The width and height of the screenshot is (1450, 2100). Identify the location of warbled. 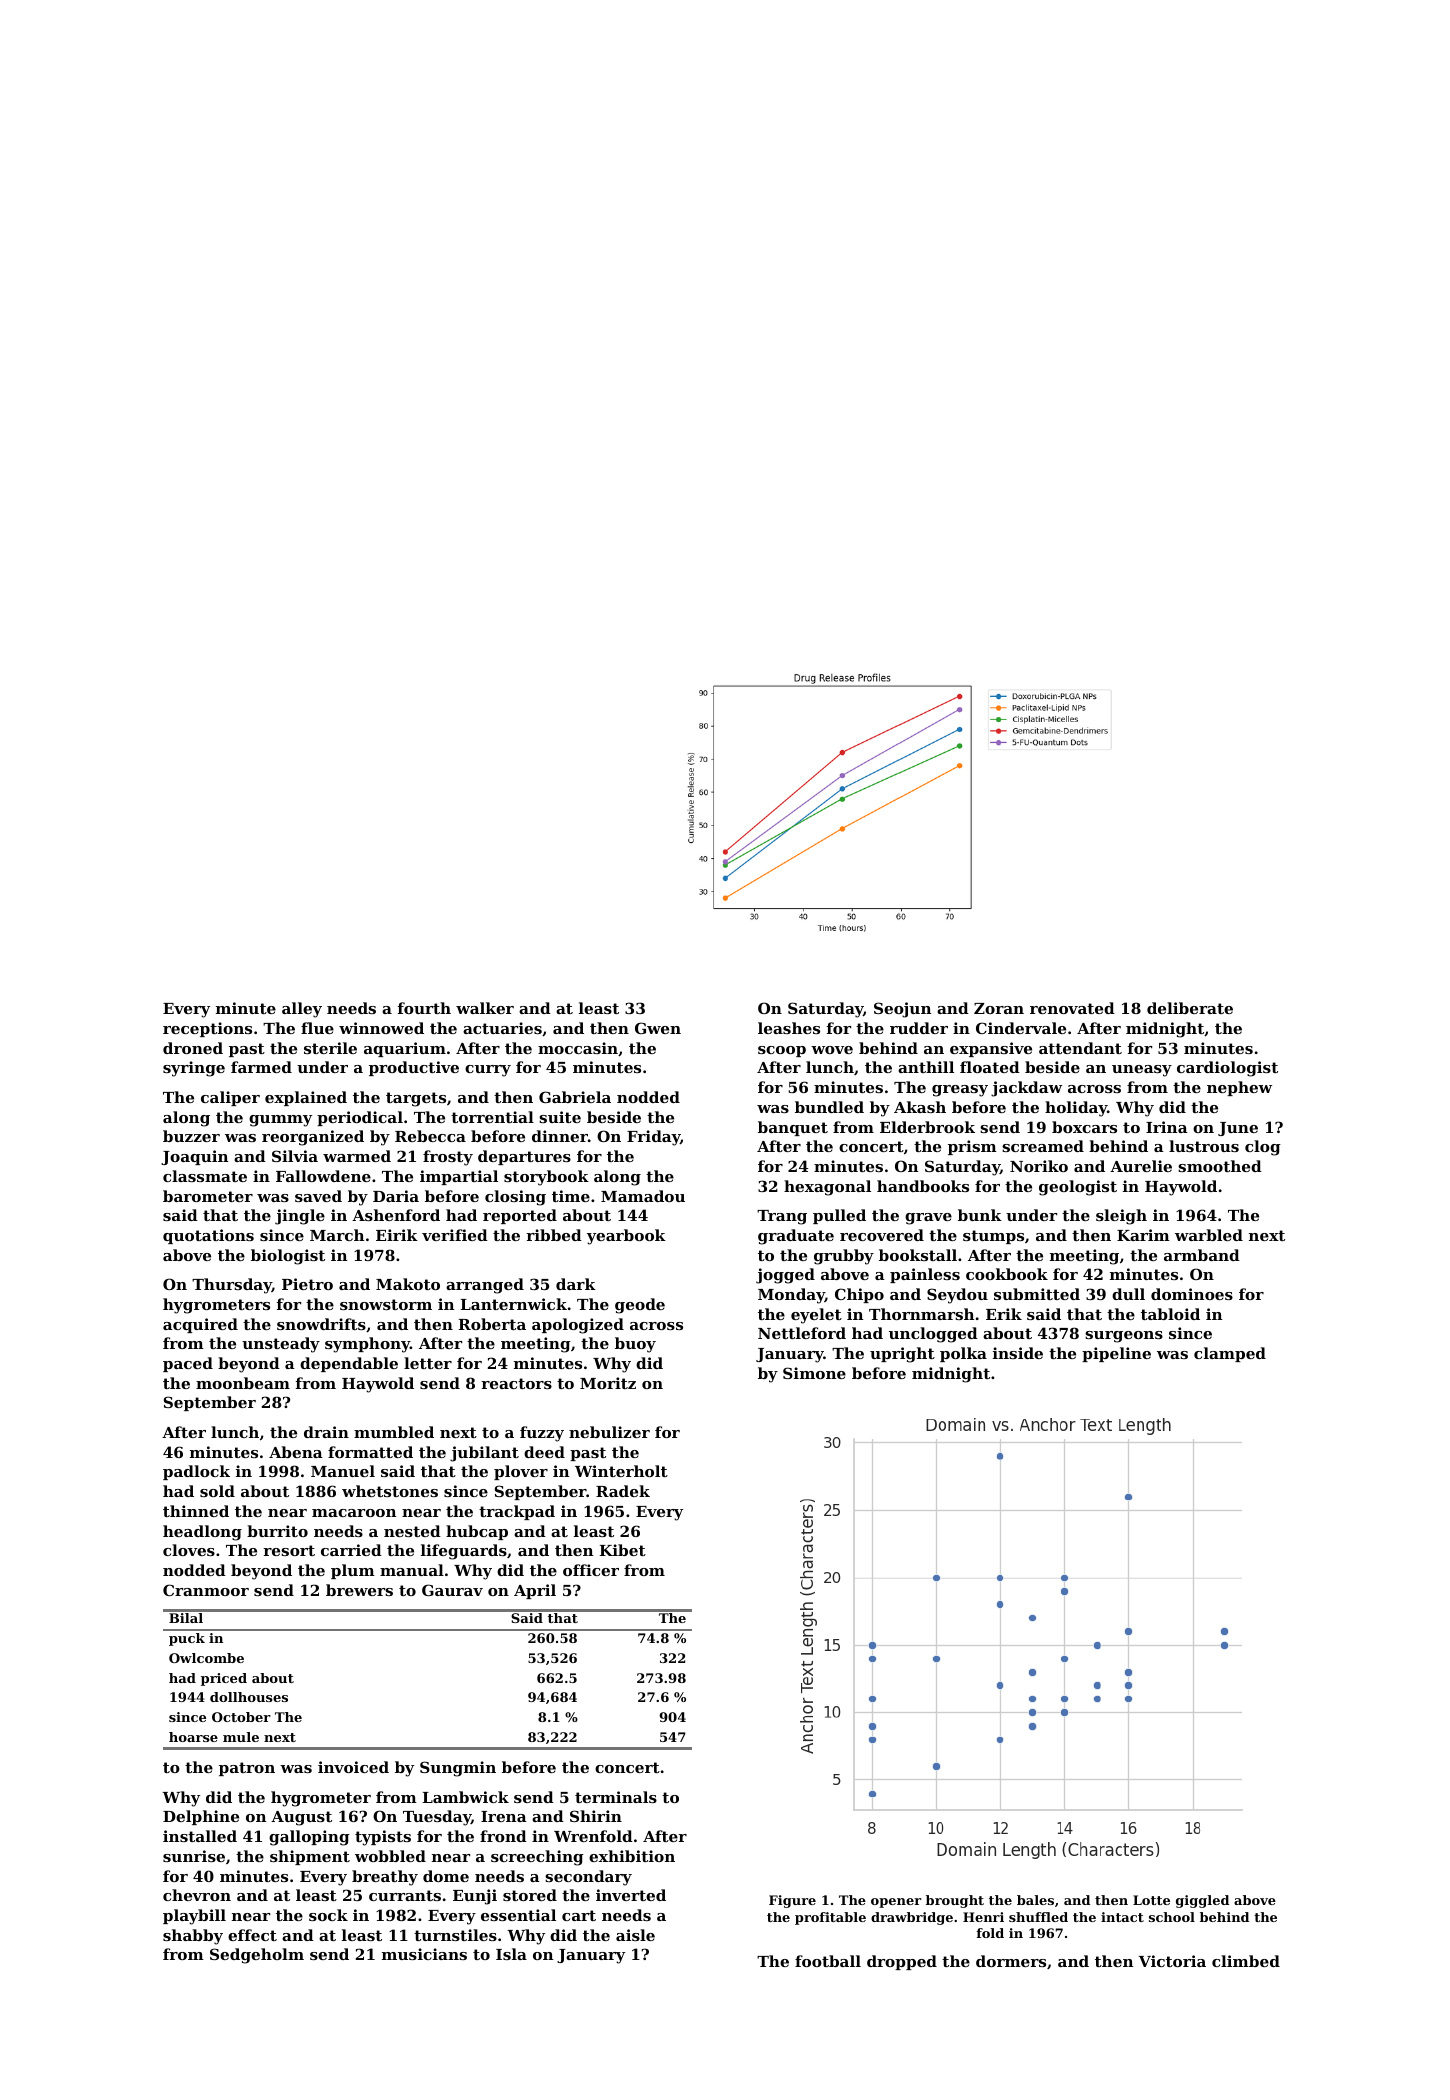
(1209, 1235).
